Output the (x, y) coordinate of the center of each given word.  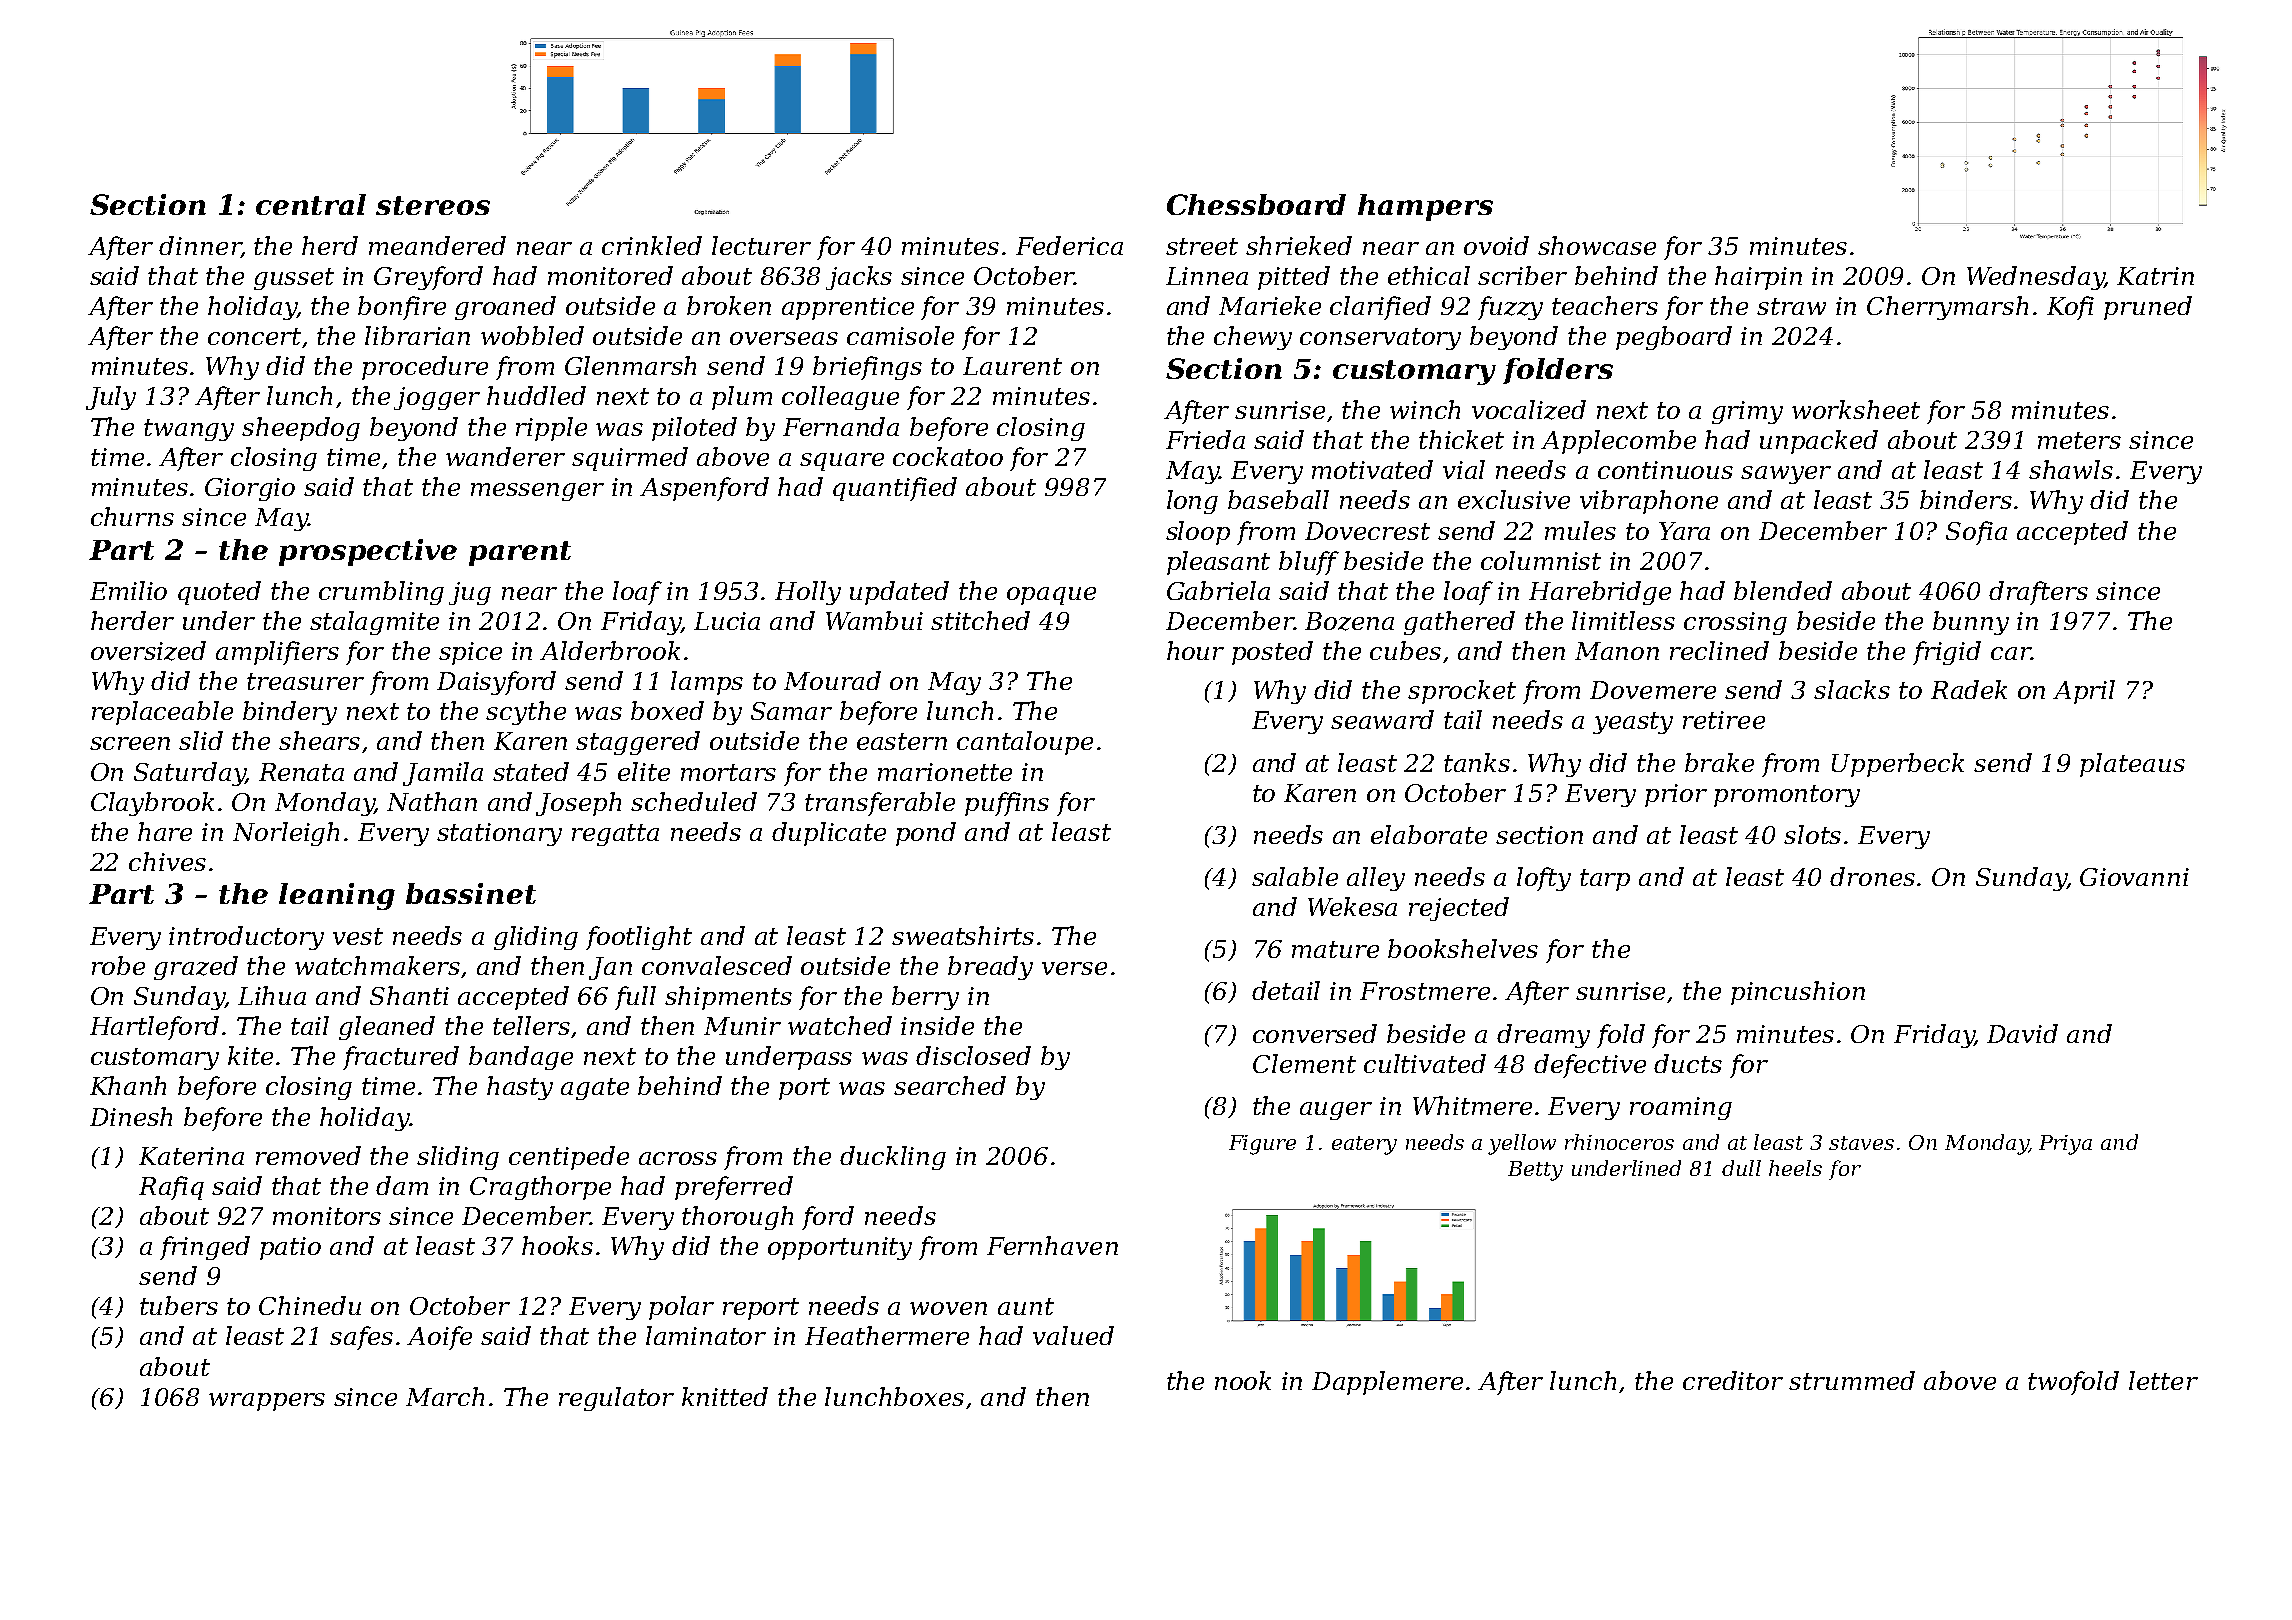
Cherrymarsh (1947, 308)
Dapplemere (1387, 1383)
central (311, 204)
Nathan (432, 801)
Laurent (1012, 366)
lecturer (761, 245)
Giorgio (250, 489)
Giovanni (2134, 877)
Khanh (128, 1085)
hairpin (1758, 278)
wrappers (267, 1402)
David (2022, 1033)
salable (1295, 876)
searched (950, 1085)
